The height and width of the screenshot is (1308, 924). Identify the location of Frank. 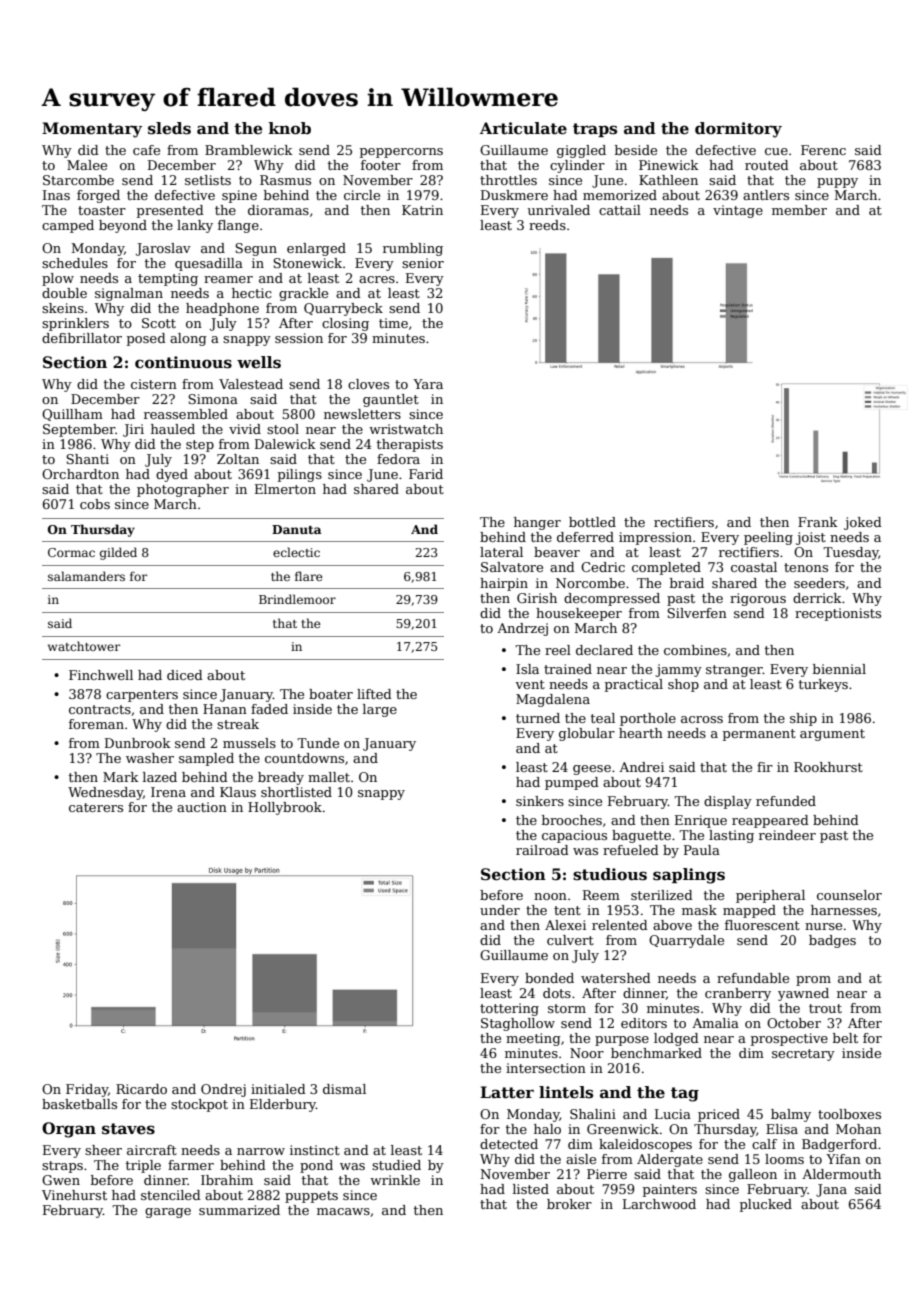
(818, 522).
